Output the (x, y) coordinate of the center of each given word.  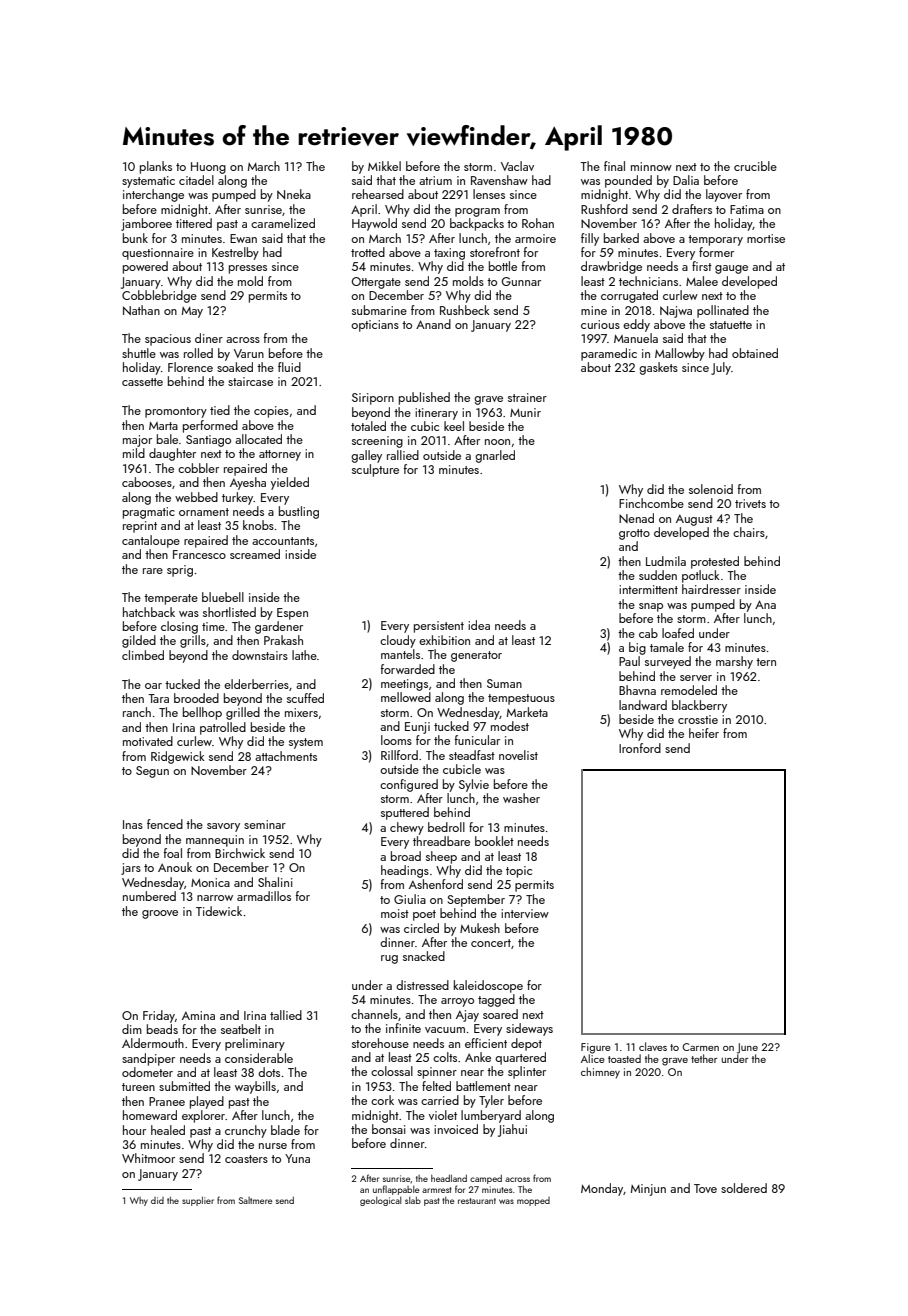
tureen (138, 1087)
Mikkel (384, 166)
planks (156, 167)
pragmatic (149, 513)
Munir (525, 412)
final (614, 166)
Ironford (640, 748)
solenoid (711, 489)
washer (521, 798)
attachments (286, 756)
